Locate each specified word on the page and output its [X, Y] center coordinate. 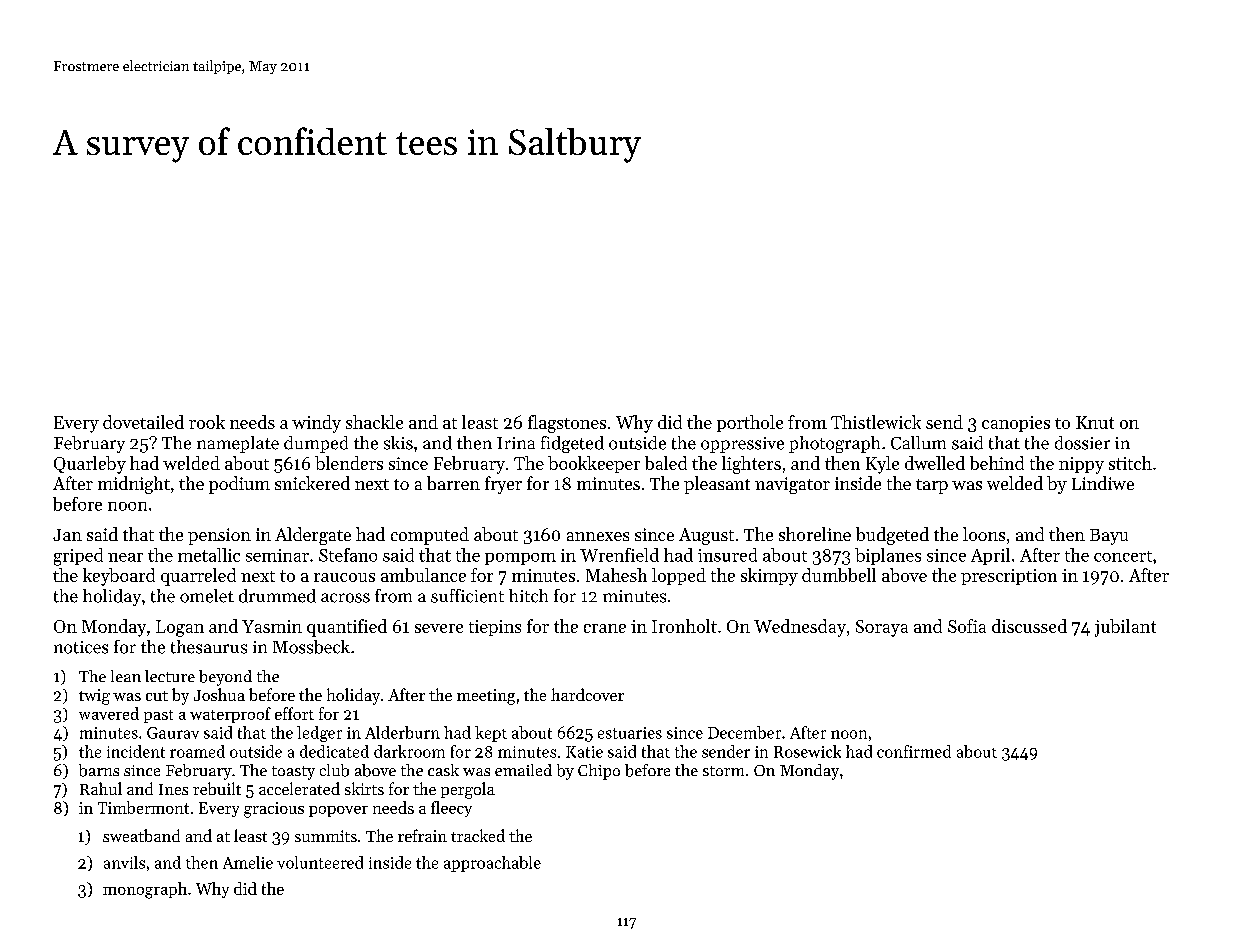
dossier [1082, 443]
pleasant [717, 485]
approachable [492, 864]
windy [316, 424]
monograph [145, 890]
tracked [478, 835]
